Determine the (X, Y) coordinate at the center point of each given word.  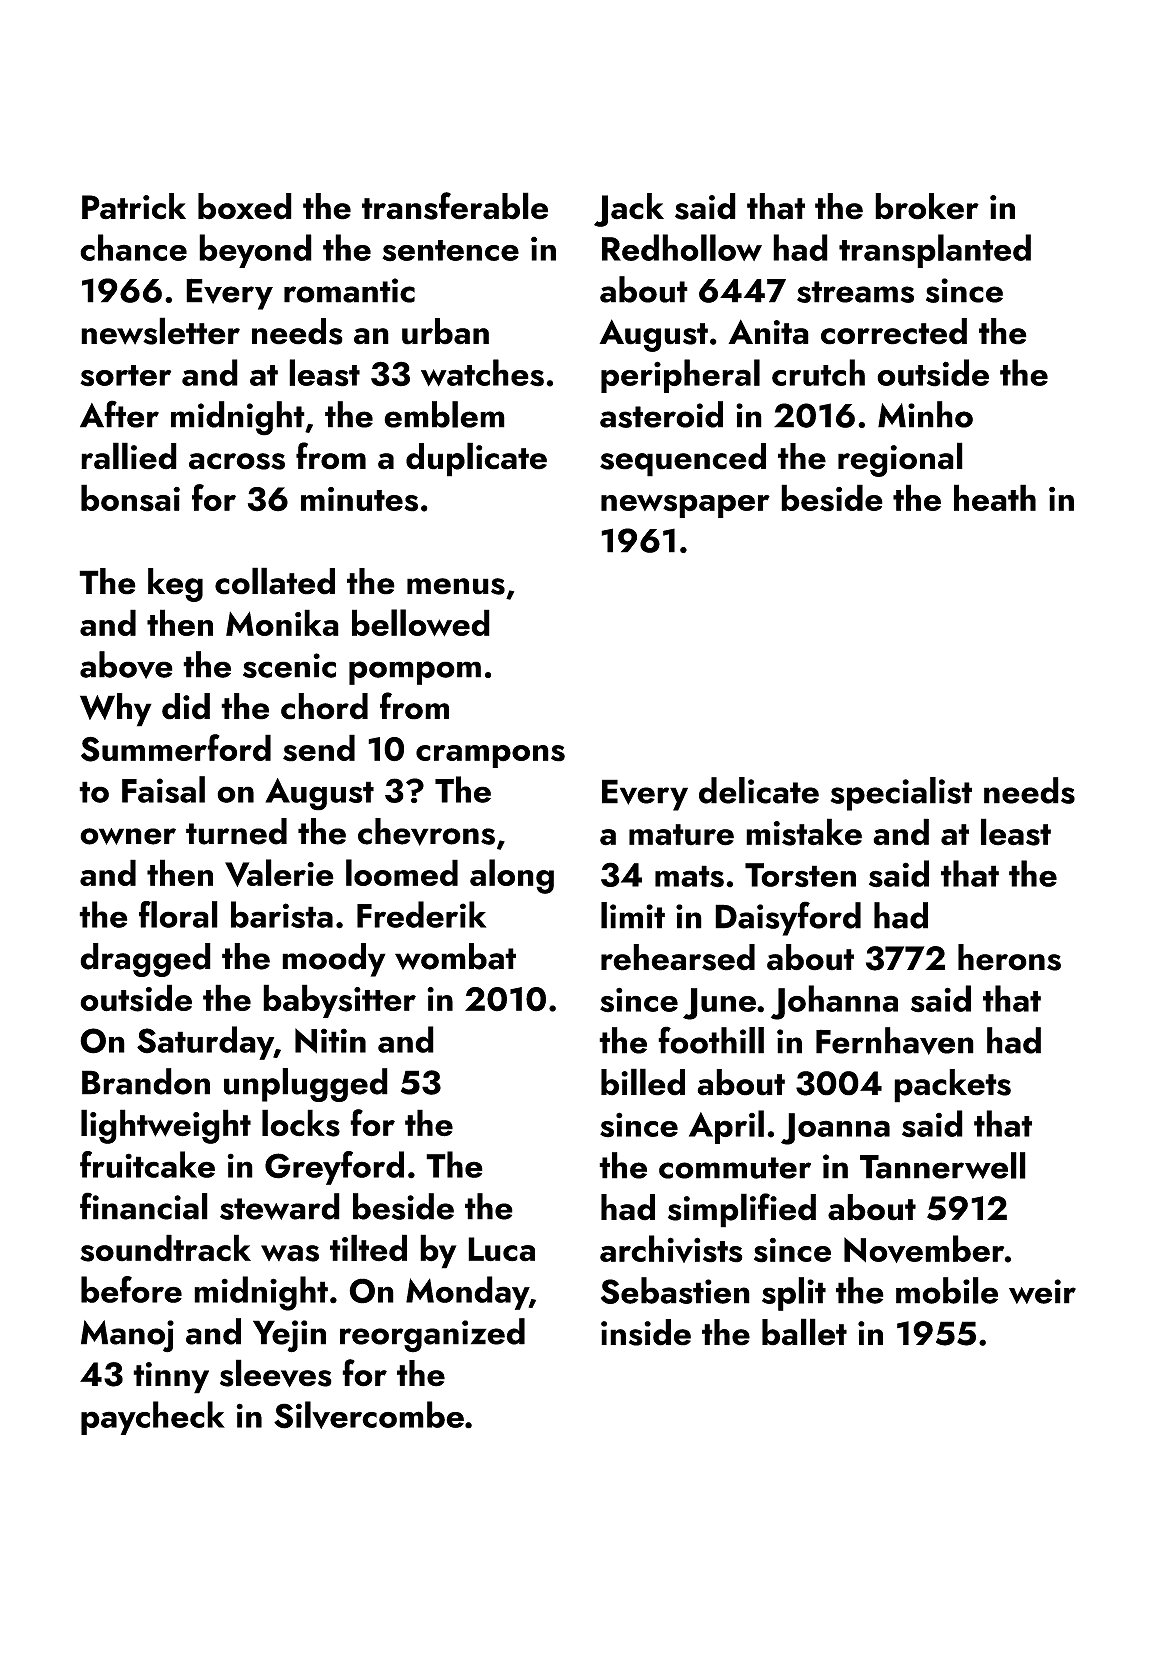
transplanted (935, 251)
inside (646, 1332)
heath (995, 497)
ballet (804, 1332)
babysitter (339, 1001)
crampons (490, 756)
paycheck (153, 1418)
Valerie (279, 873)
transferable (455, 206)
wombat (455, 956)
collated (275, 581)
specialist (901, 794)
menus (456, 586)
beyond (255, 251)
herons (1009, 957)
